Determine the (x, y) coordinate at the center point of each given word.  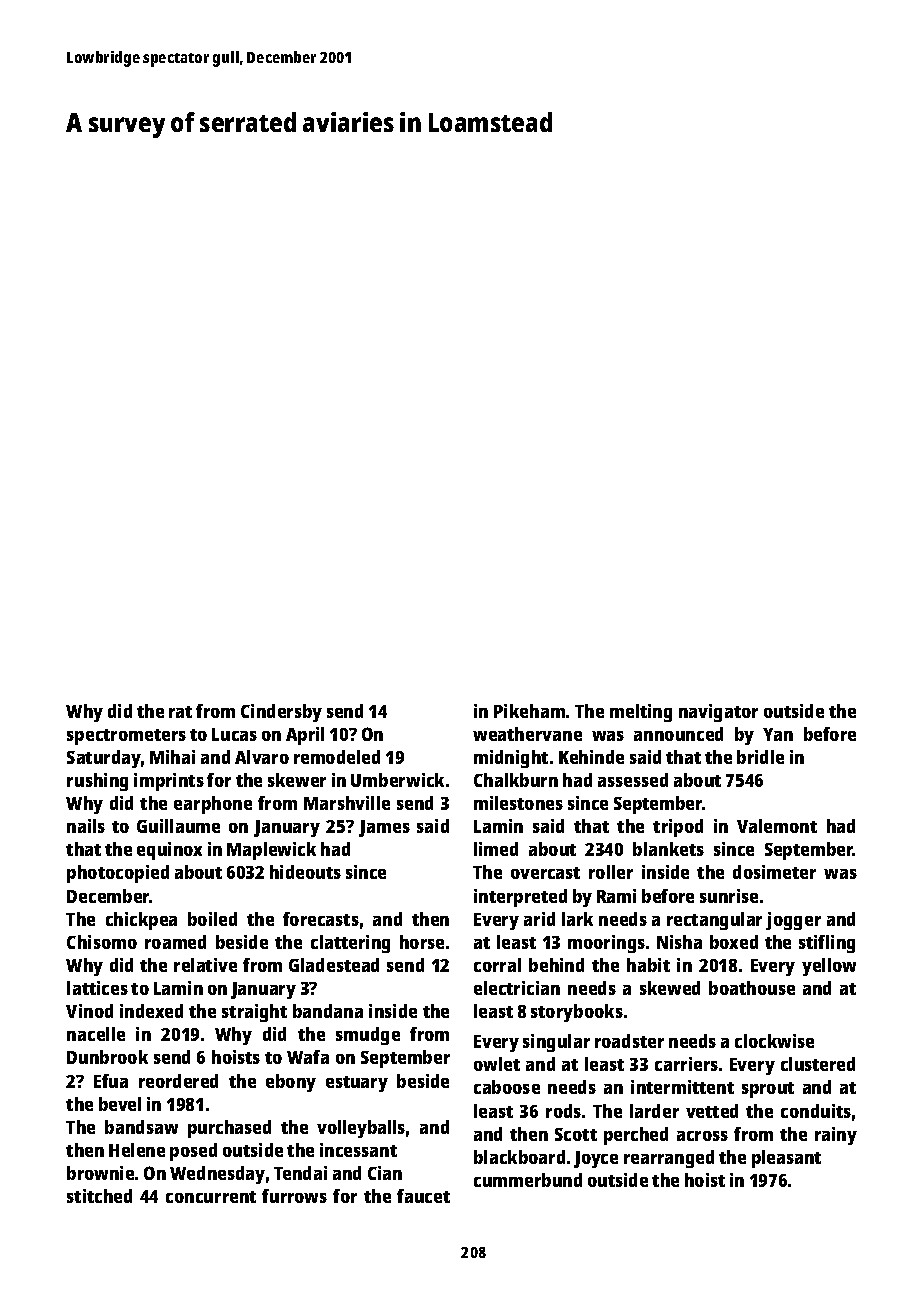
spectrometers (126, 737)
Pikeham (529, 711)
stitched (99, 1196)
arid (539, 919)
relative (205, 965)
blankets (668, 849)
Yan (778, 734)
